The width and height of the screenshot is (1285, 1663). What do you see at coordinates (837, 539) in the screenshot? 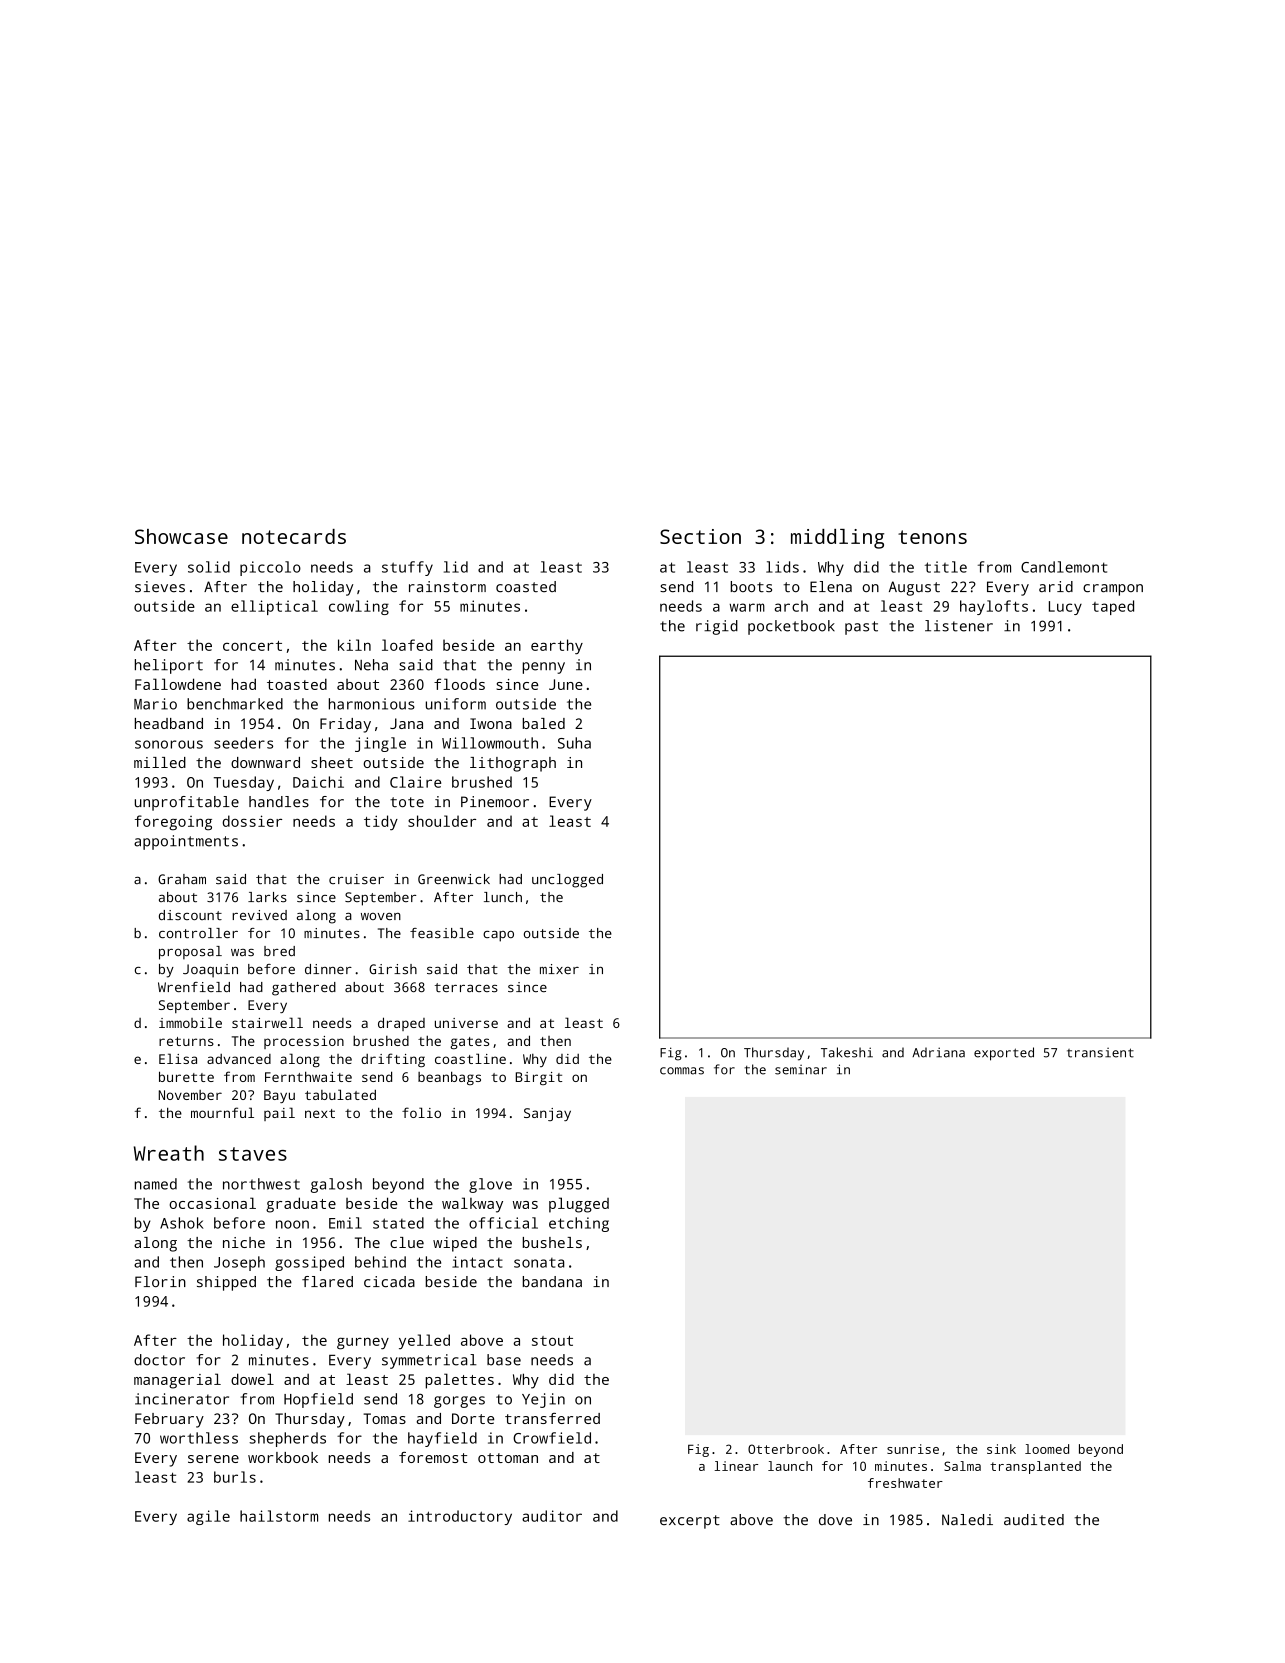
I see `middling` at bounding box center [837, 539].
